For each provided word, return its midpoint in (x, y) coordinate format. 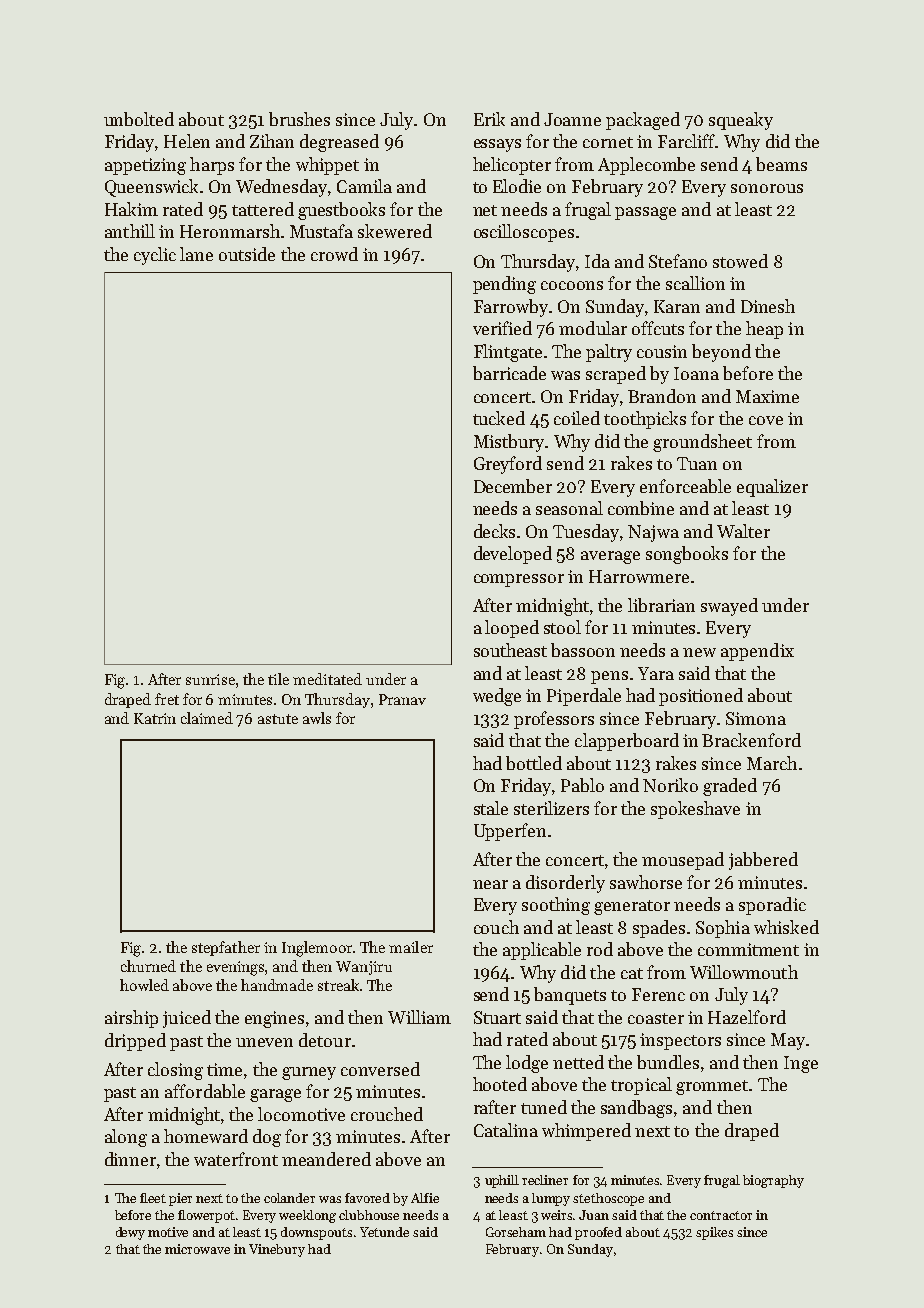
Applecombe (646, 166)
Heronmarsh (230, 231)
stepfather (226, 948)
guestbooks (341, 211)
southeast (510, 650)
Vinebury (277, 1250)
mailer (411, 947)
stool (562, 627)
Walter (743, 531)
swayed (729, 607)
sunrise (210, 679)
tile (278, 679)
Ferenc (658, 994)
